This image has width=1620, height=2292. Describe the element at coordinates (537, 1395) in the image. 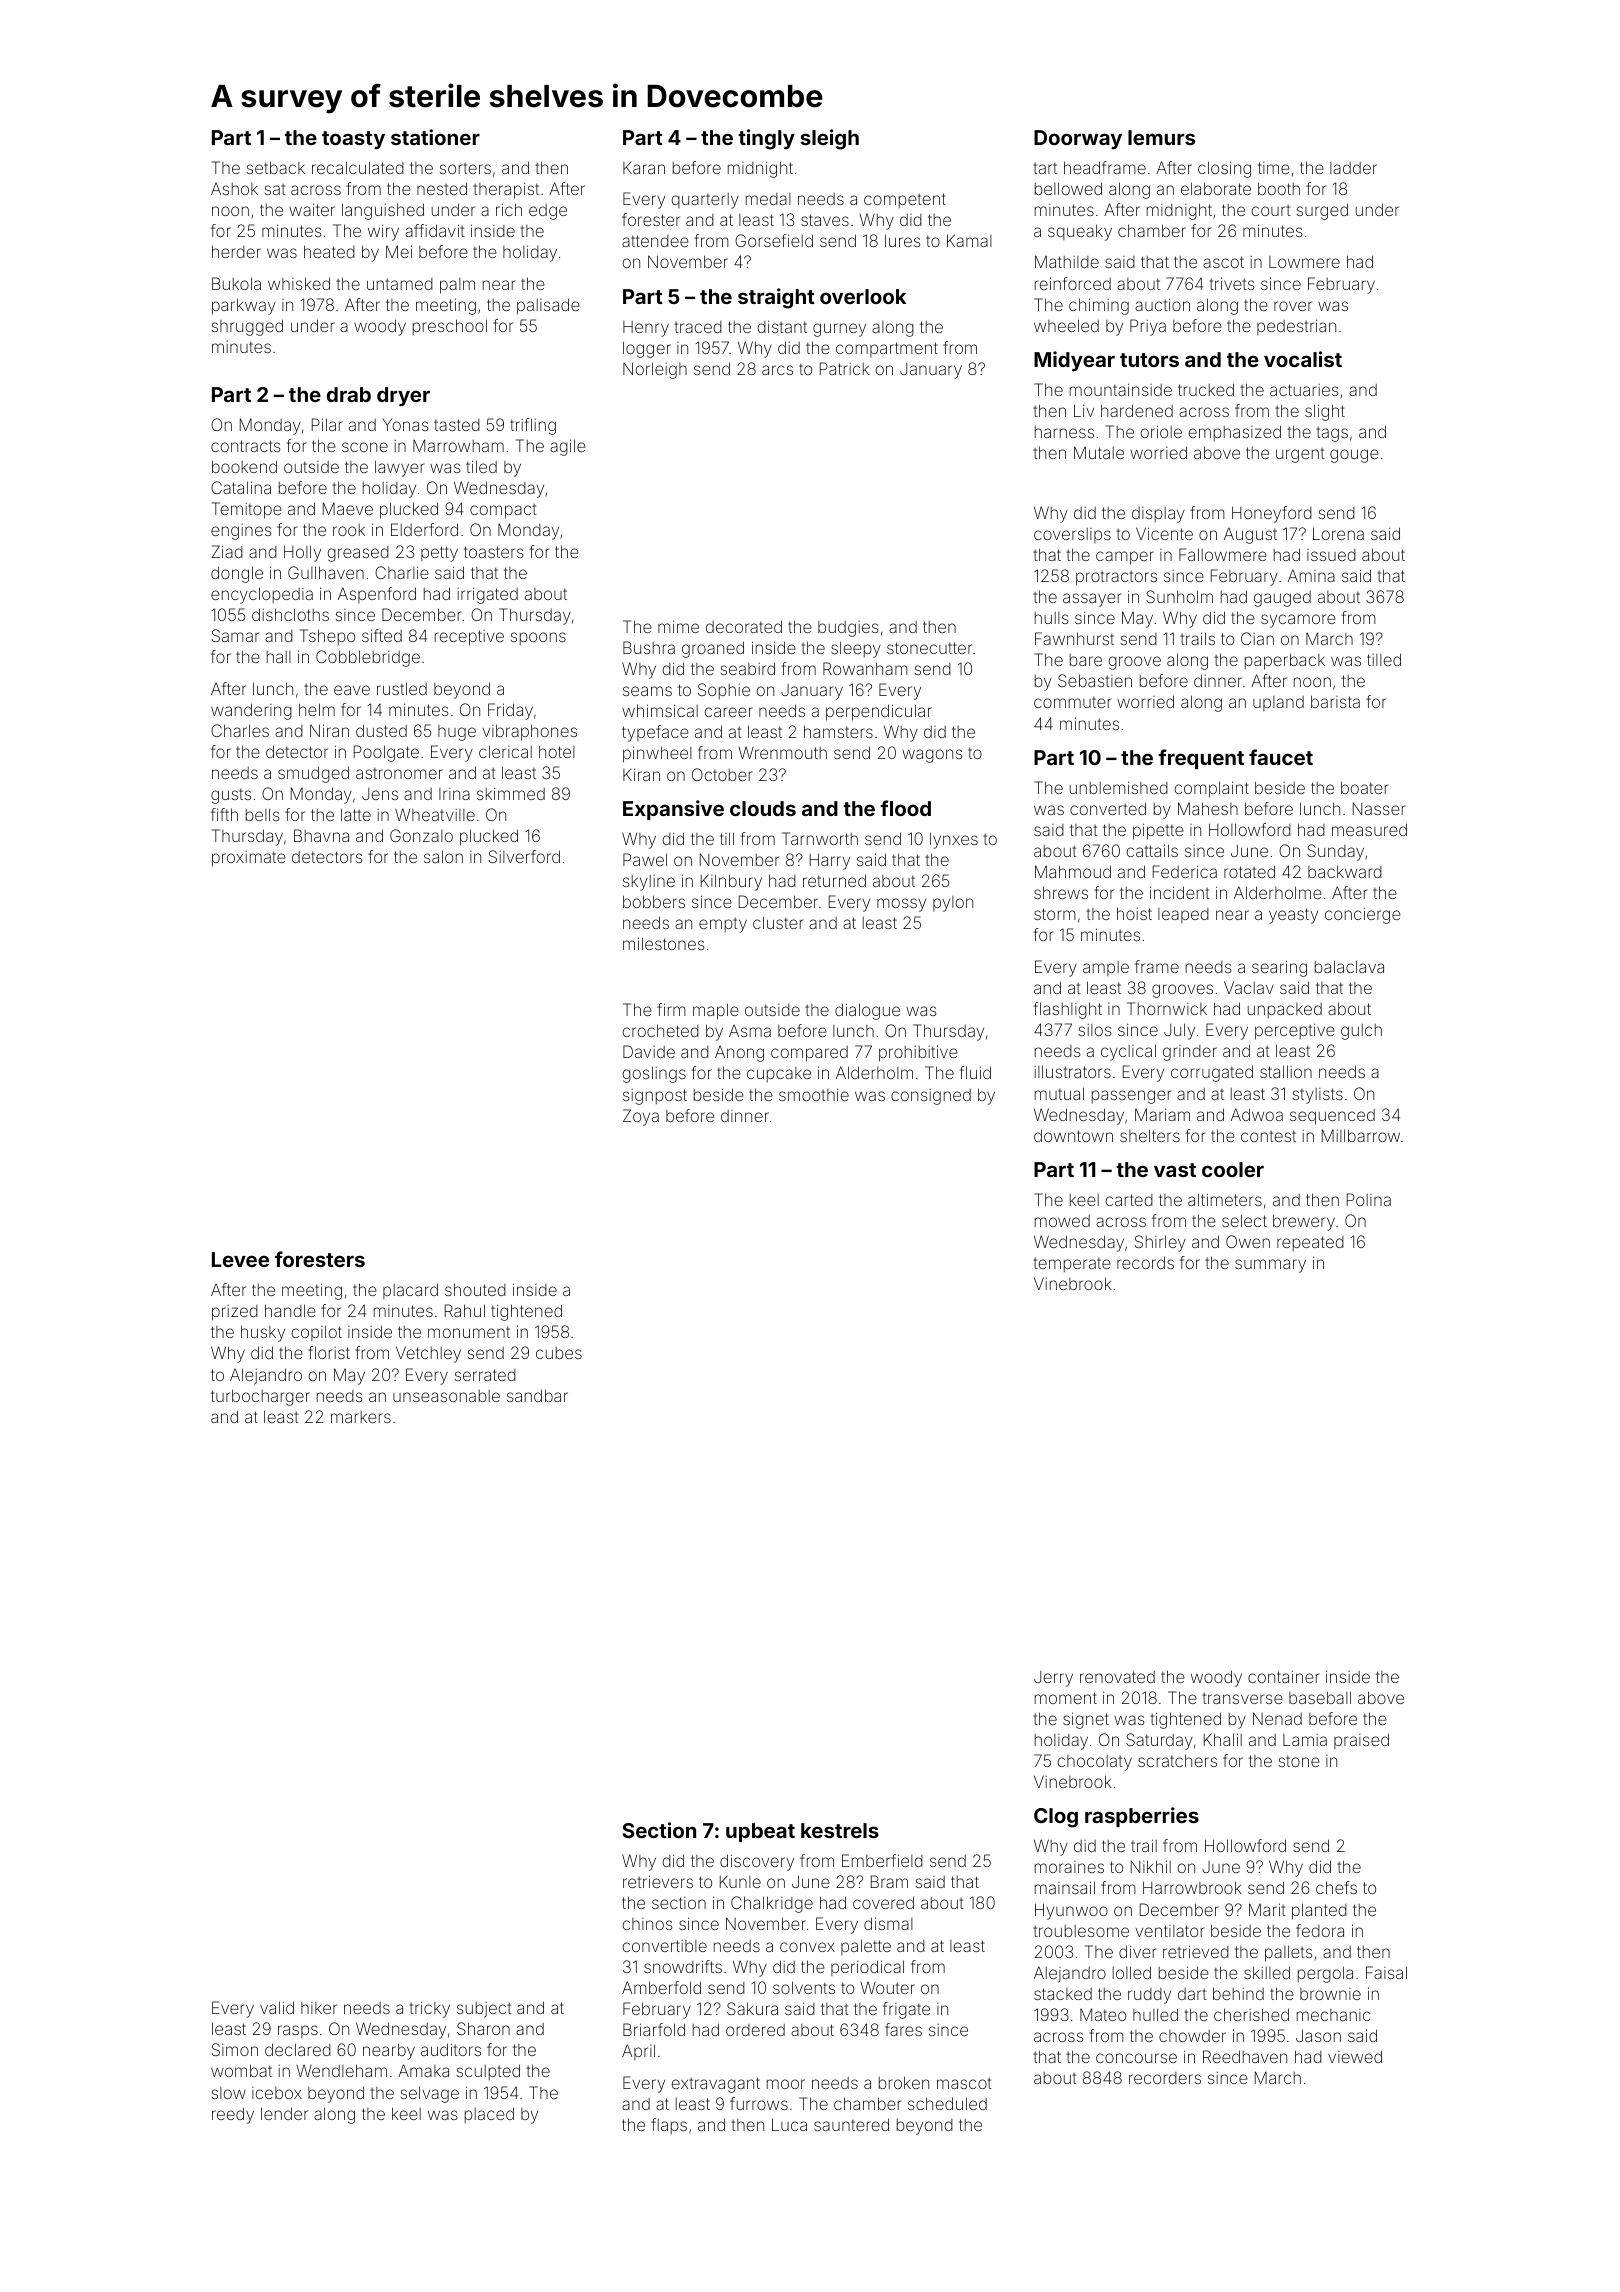

I see `sandbar` at that location.
